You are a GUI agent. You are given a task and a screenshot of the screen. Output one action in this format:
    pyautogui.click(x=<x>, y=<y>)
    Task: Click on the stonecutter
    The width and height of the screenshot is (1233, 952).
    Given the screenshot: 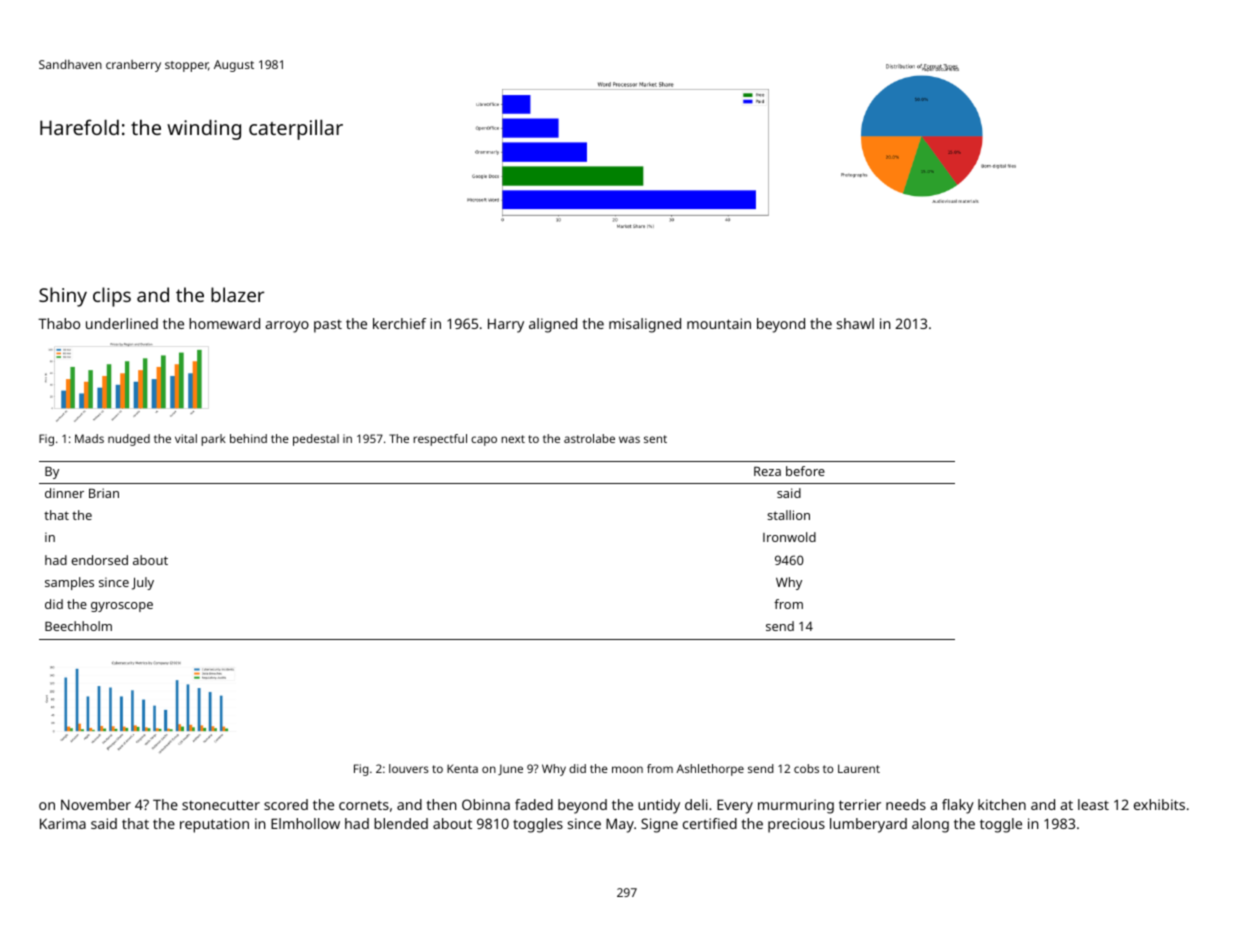 What is the action you would take?
    pyautogui.click(x=221, y=805)
